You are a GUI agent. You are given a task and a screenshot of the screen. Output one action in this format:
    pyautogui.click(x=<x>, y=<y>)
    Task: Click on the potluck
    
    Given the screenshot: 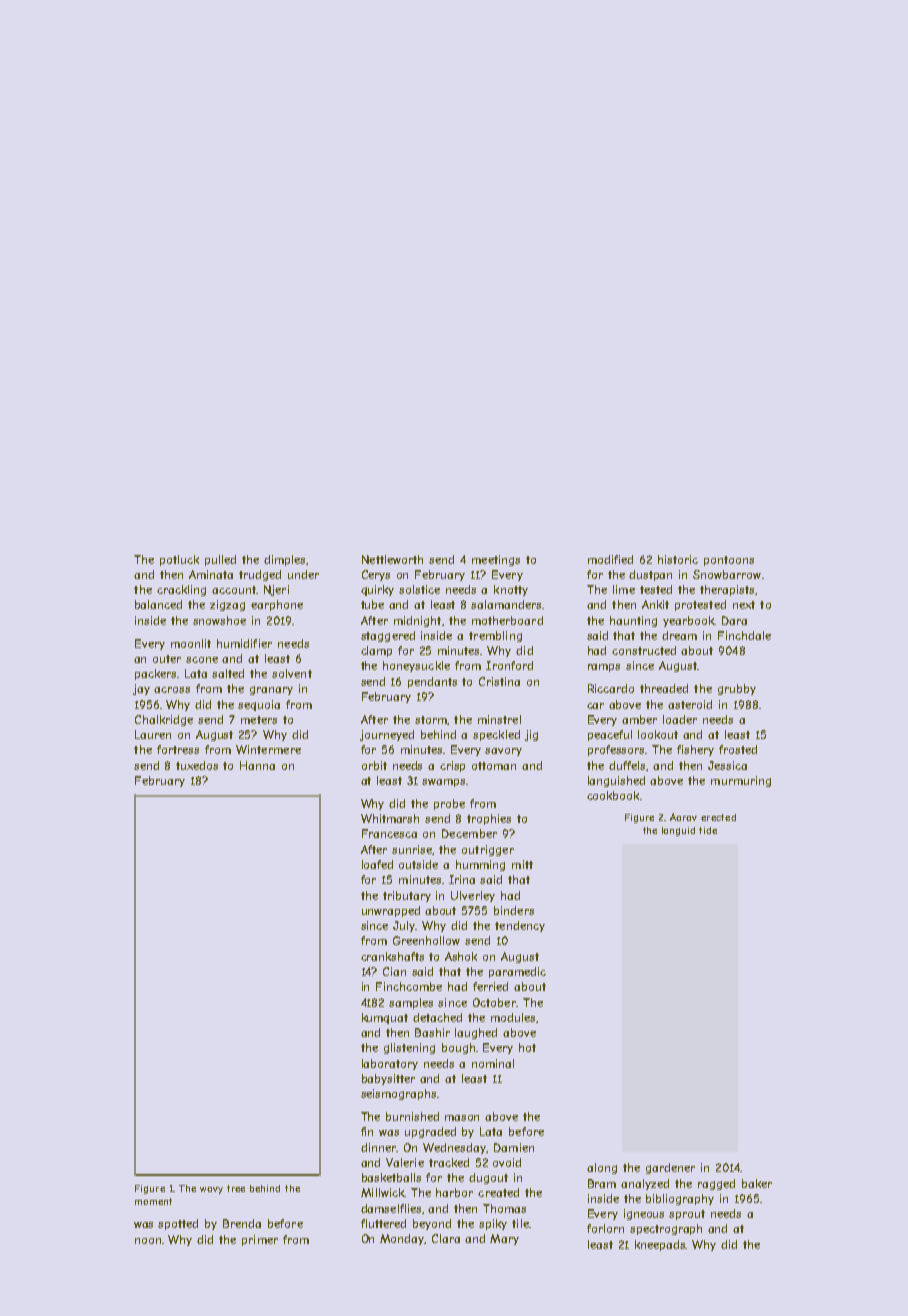 What is the action you would take?
    pyautogui.click(x=179, y=560)
